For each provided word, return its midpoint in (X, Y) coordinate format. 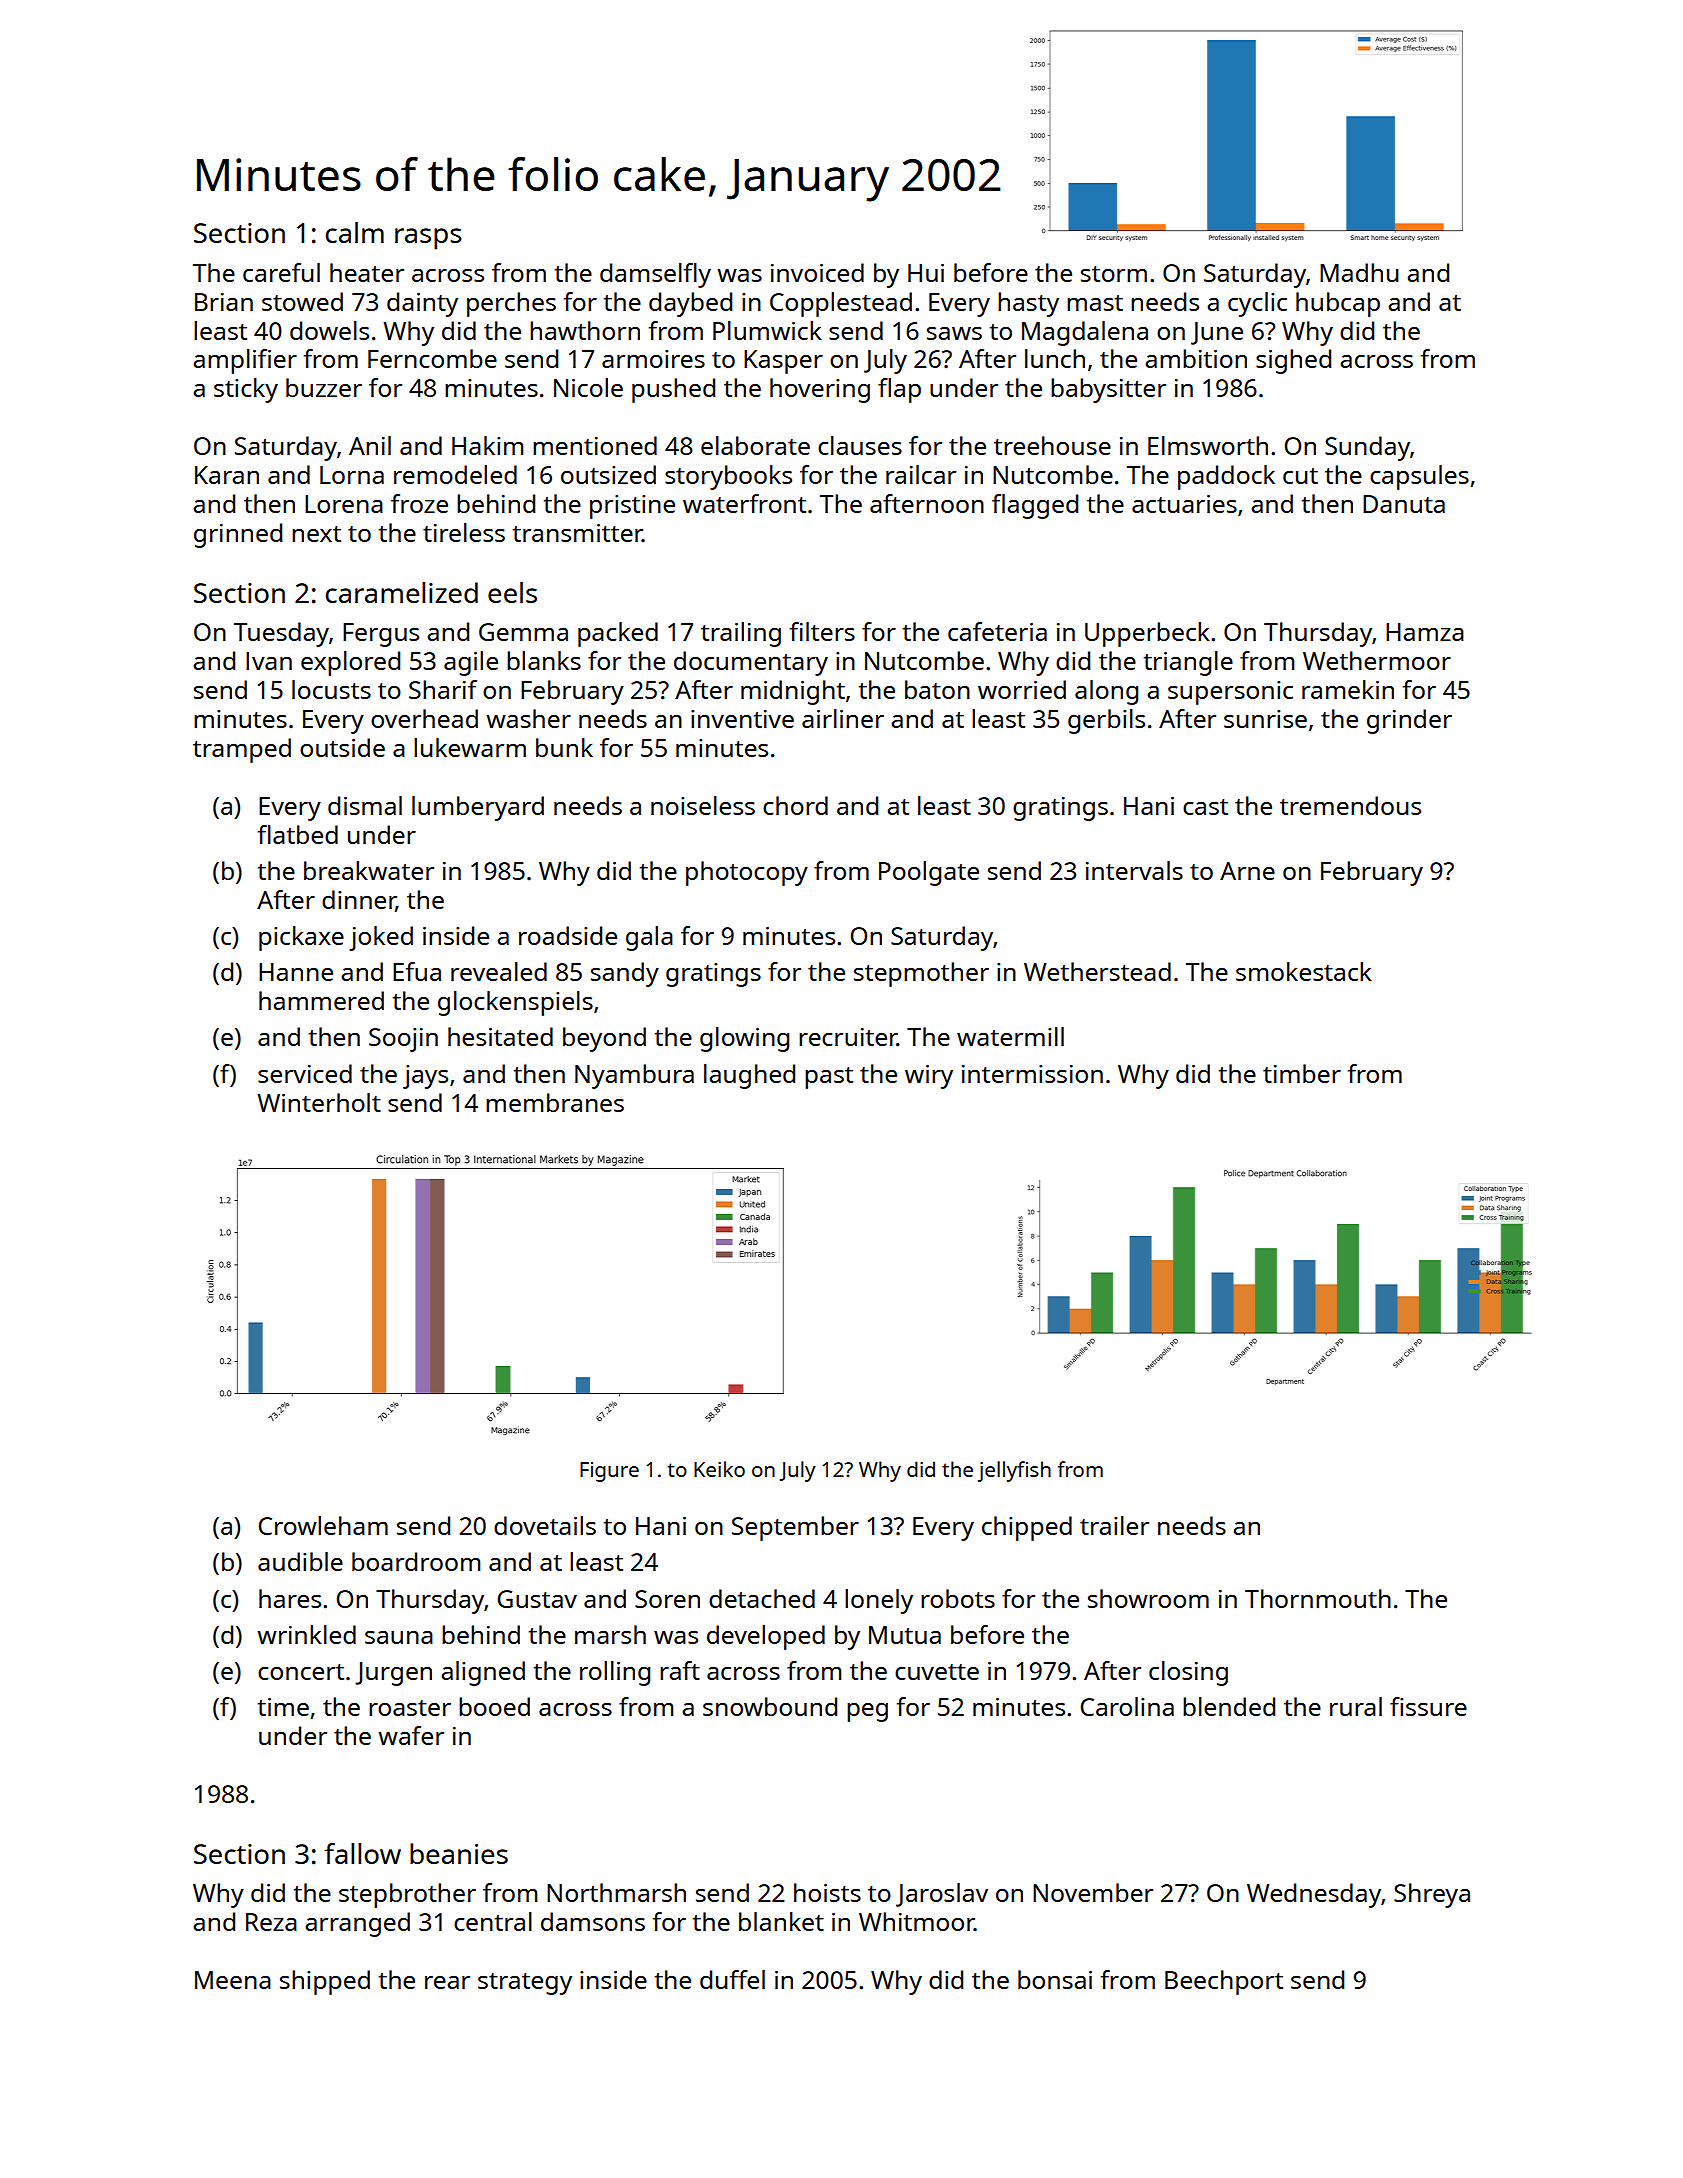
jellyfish (1014, 1471)
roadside (568, 935)
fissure (1428, 1706)
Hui (926, 273)
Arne (1247, 871)
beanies (459, 1853)
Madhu (1359, 272)
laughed (749, 1076)
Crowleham (323, 1525)
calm (355, 232)
